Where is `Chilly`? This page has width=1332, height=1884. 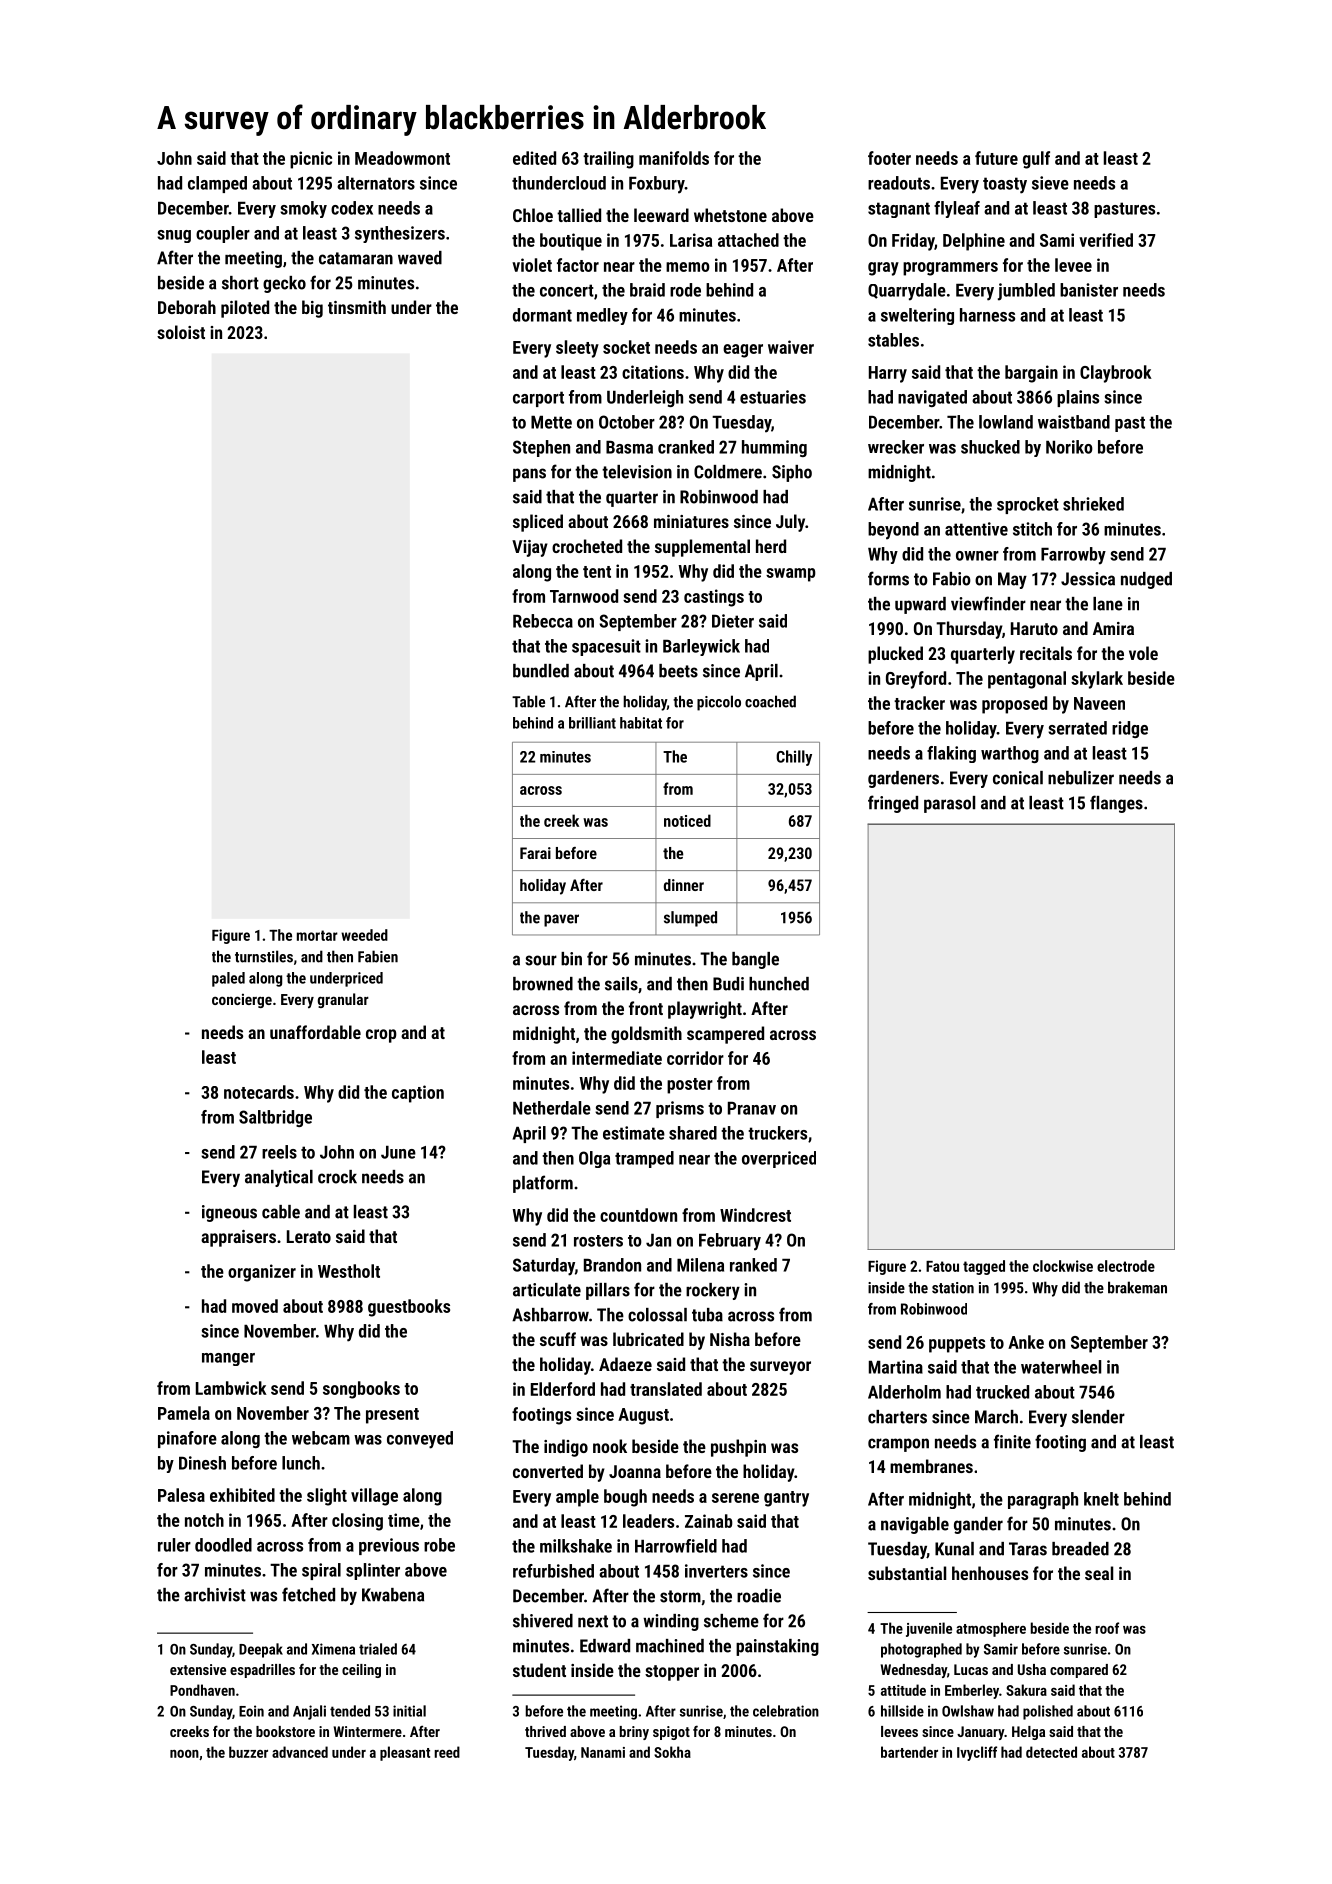 Chilly is located at coordinates (794, 758).
